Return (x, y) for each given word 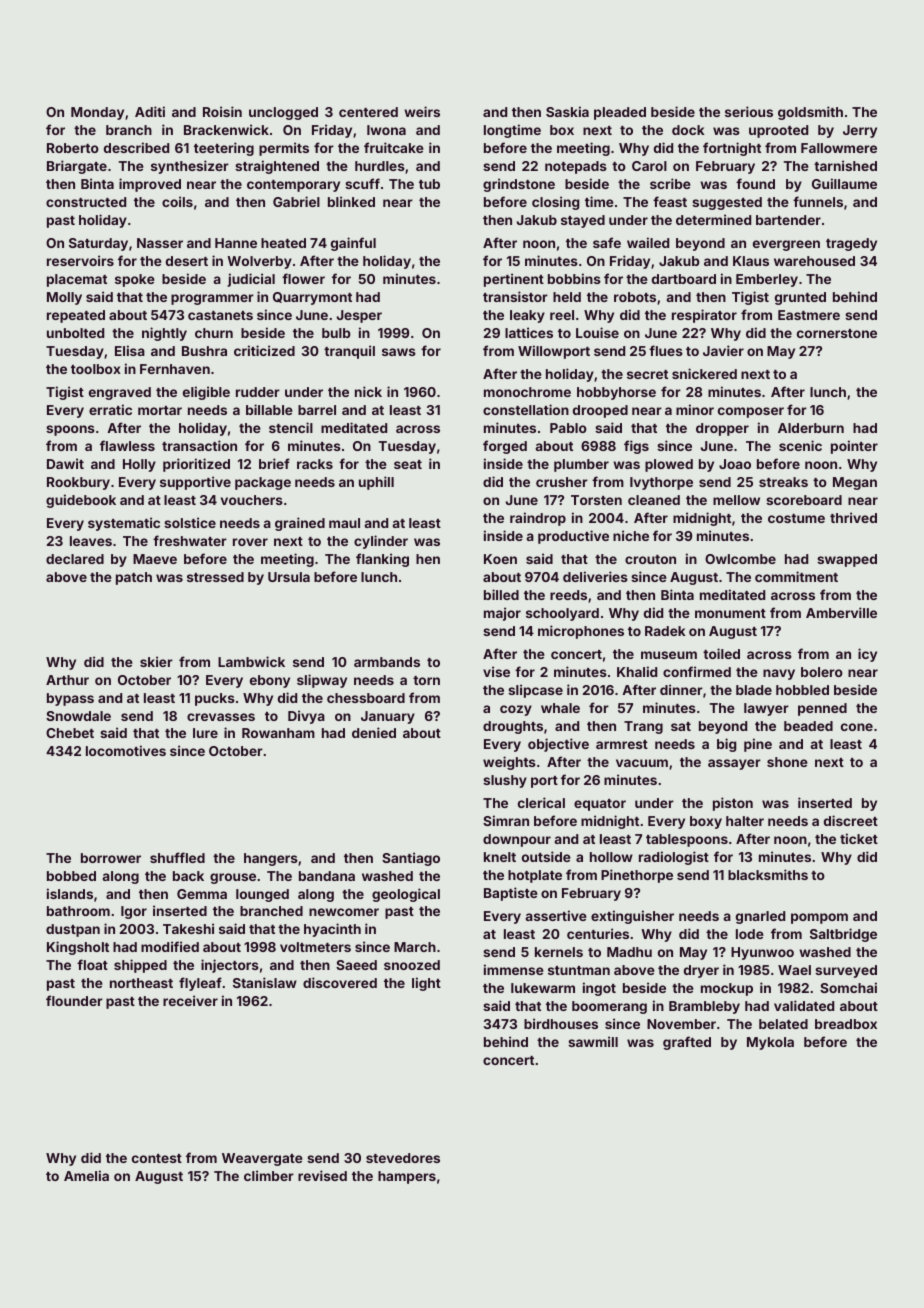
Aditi (150, 111)
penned (822, 709)
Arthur (67, 680)
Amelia (86, 1175)
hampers (407, 1177)
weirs (422, 111)
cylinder (381, 542)
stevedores (403, 1158)
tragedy (851, 244)
